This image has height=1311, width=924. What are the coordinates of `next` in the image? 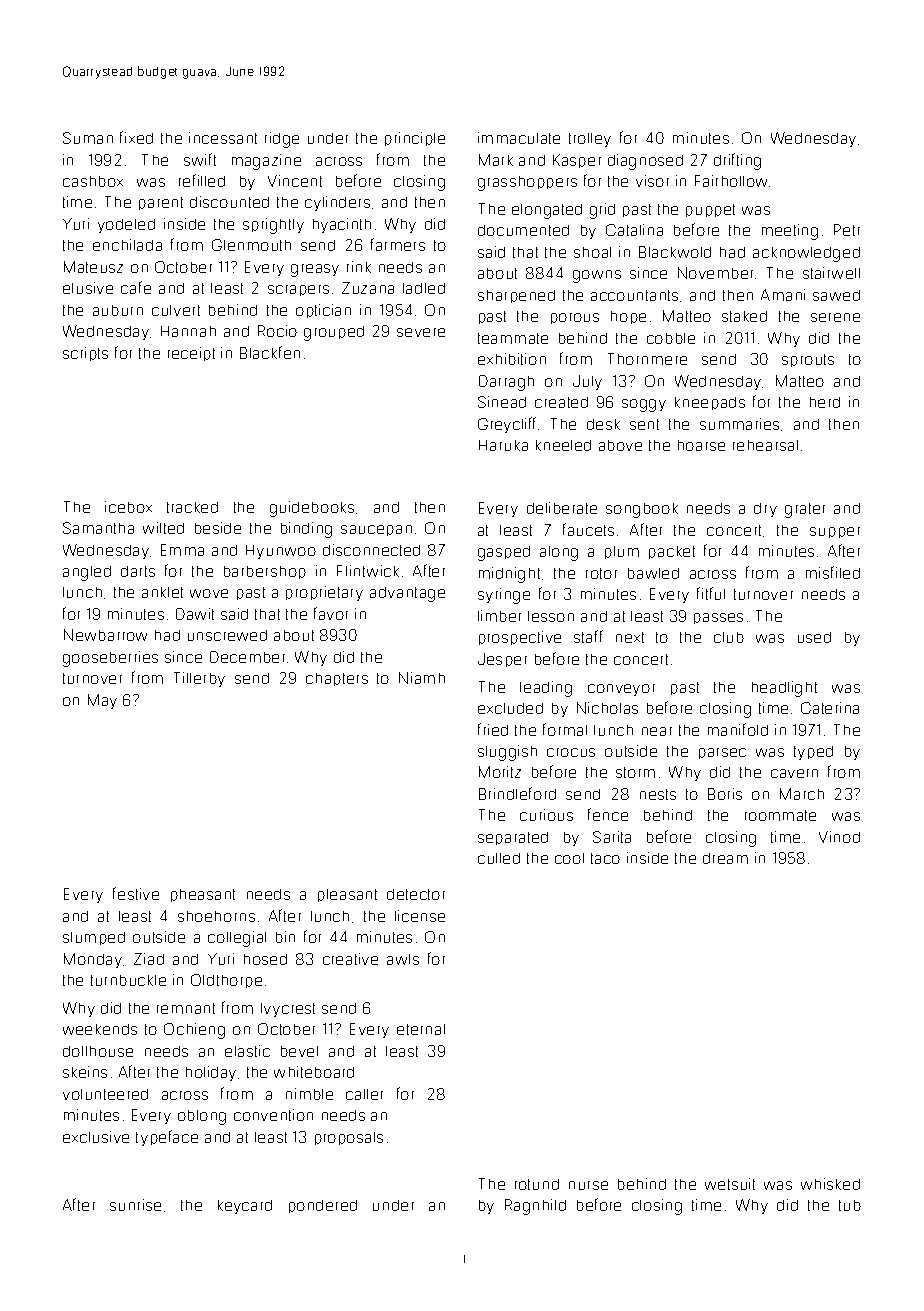 It's located at (630, 637).
